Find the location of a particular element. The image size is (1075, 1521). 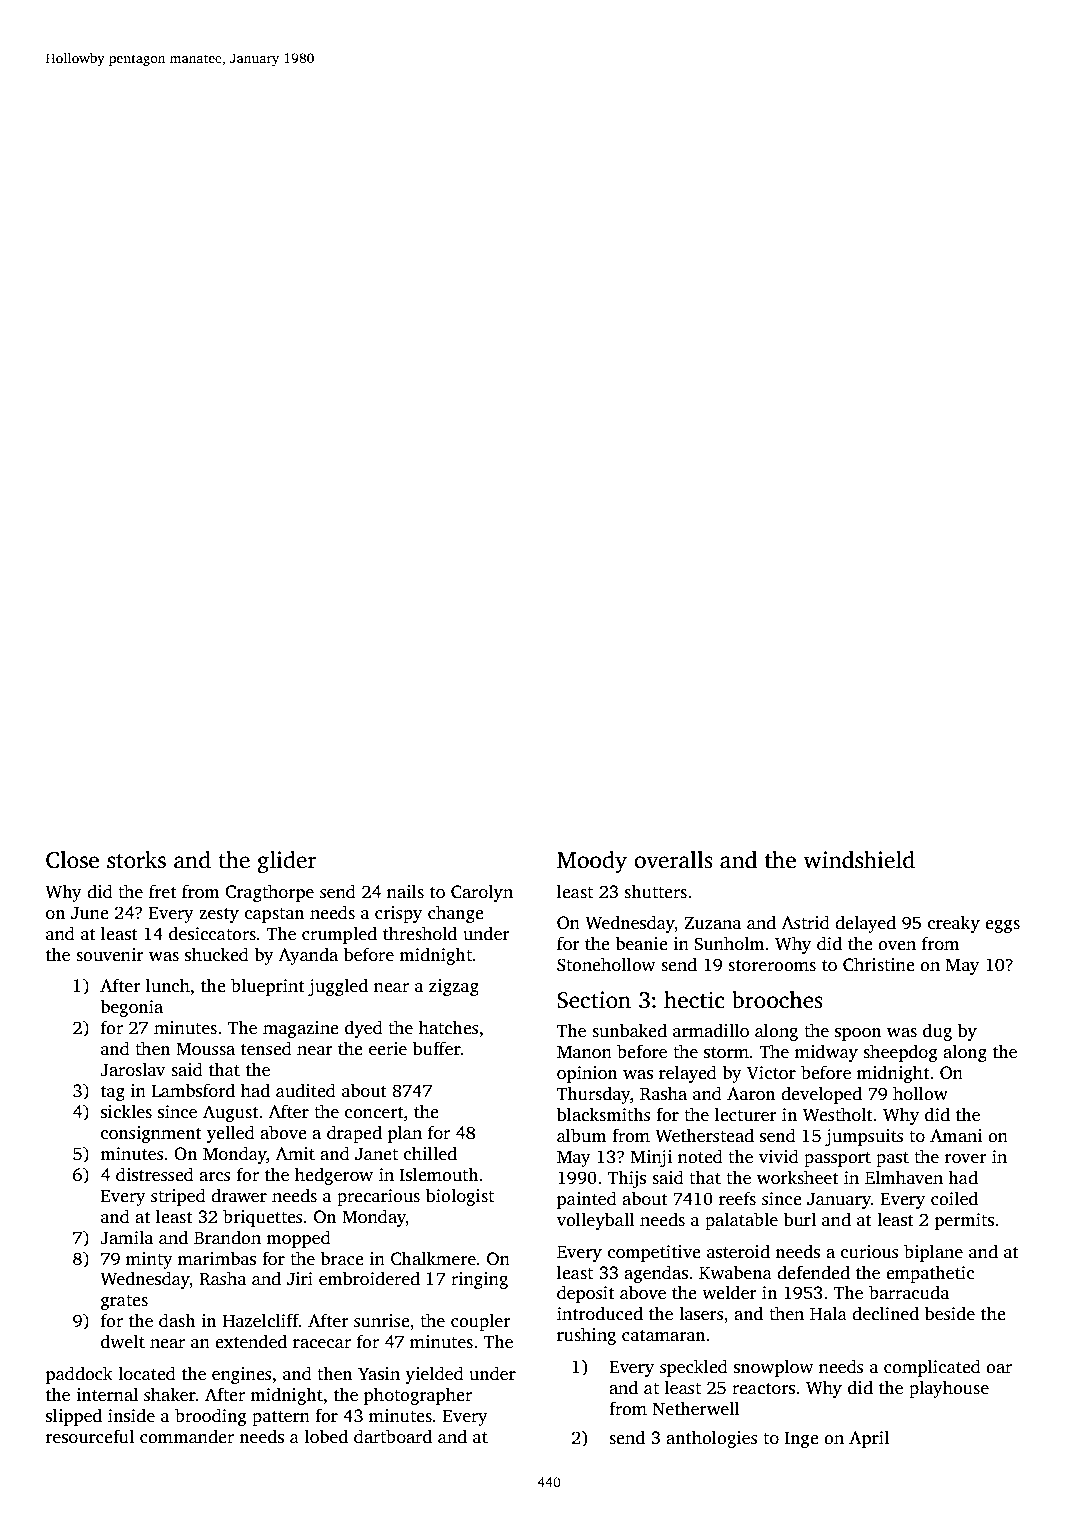

Brandon is located at coordinates (227, 1237).
